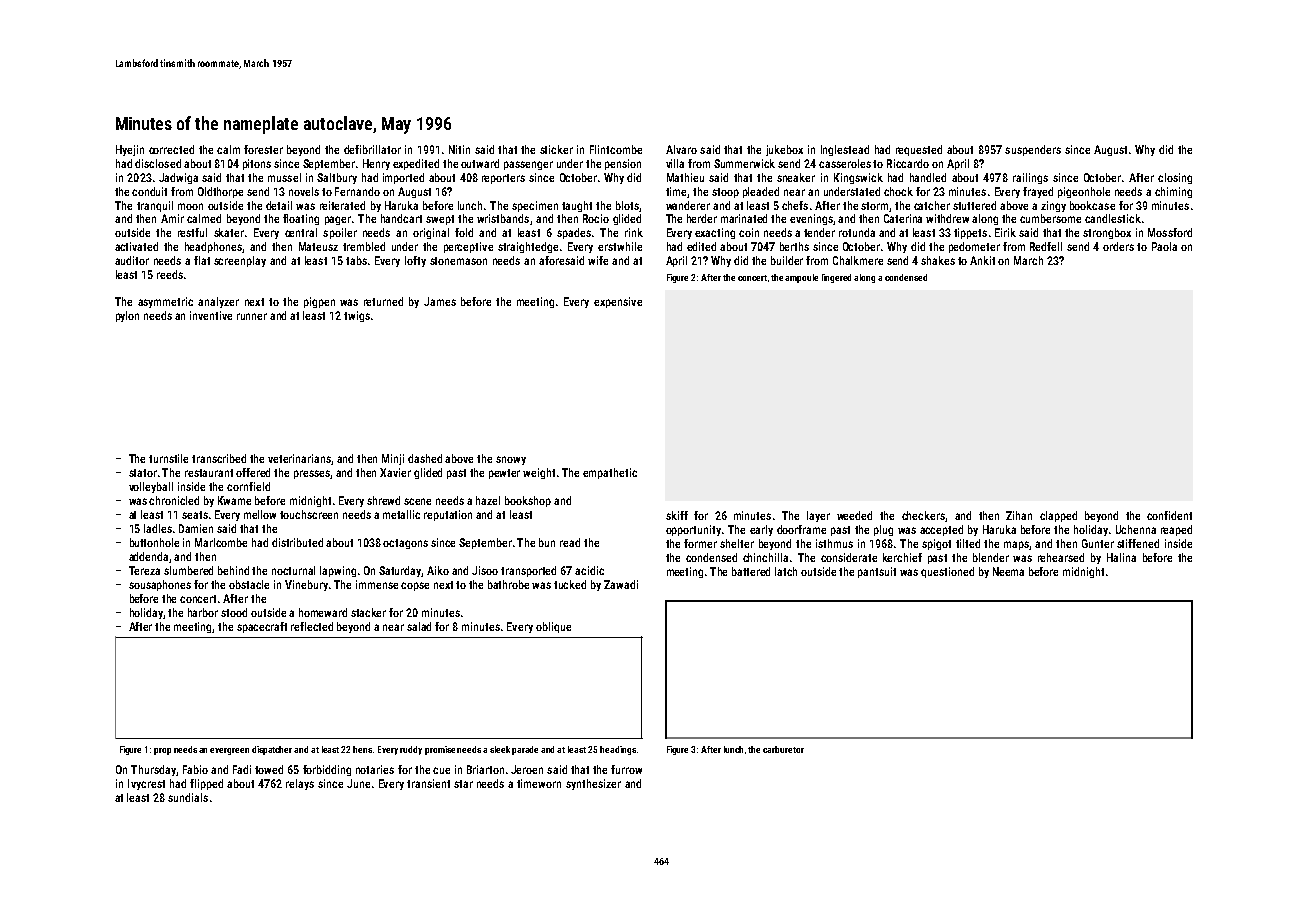 This screenshot has width=1308, height=924. Describe the element at coordinates (188, 797) in the screenshot. I see `sundials` at that location.
